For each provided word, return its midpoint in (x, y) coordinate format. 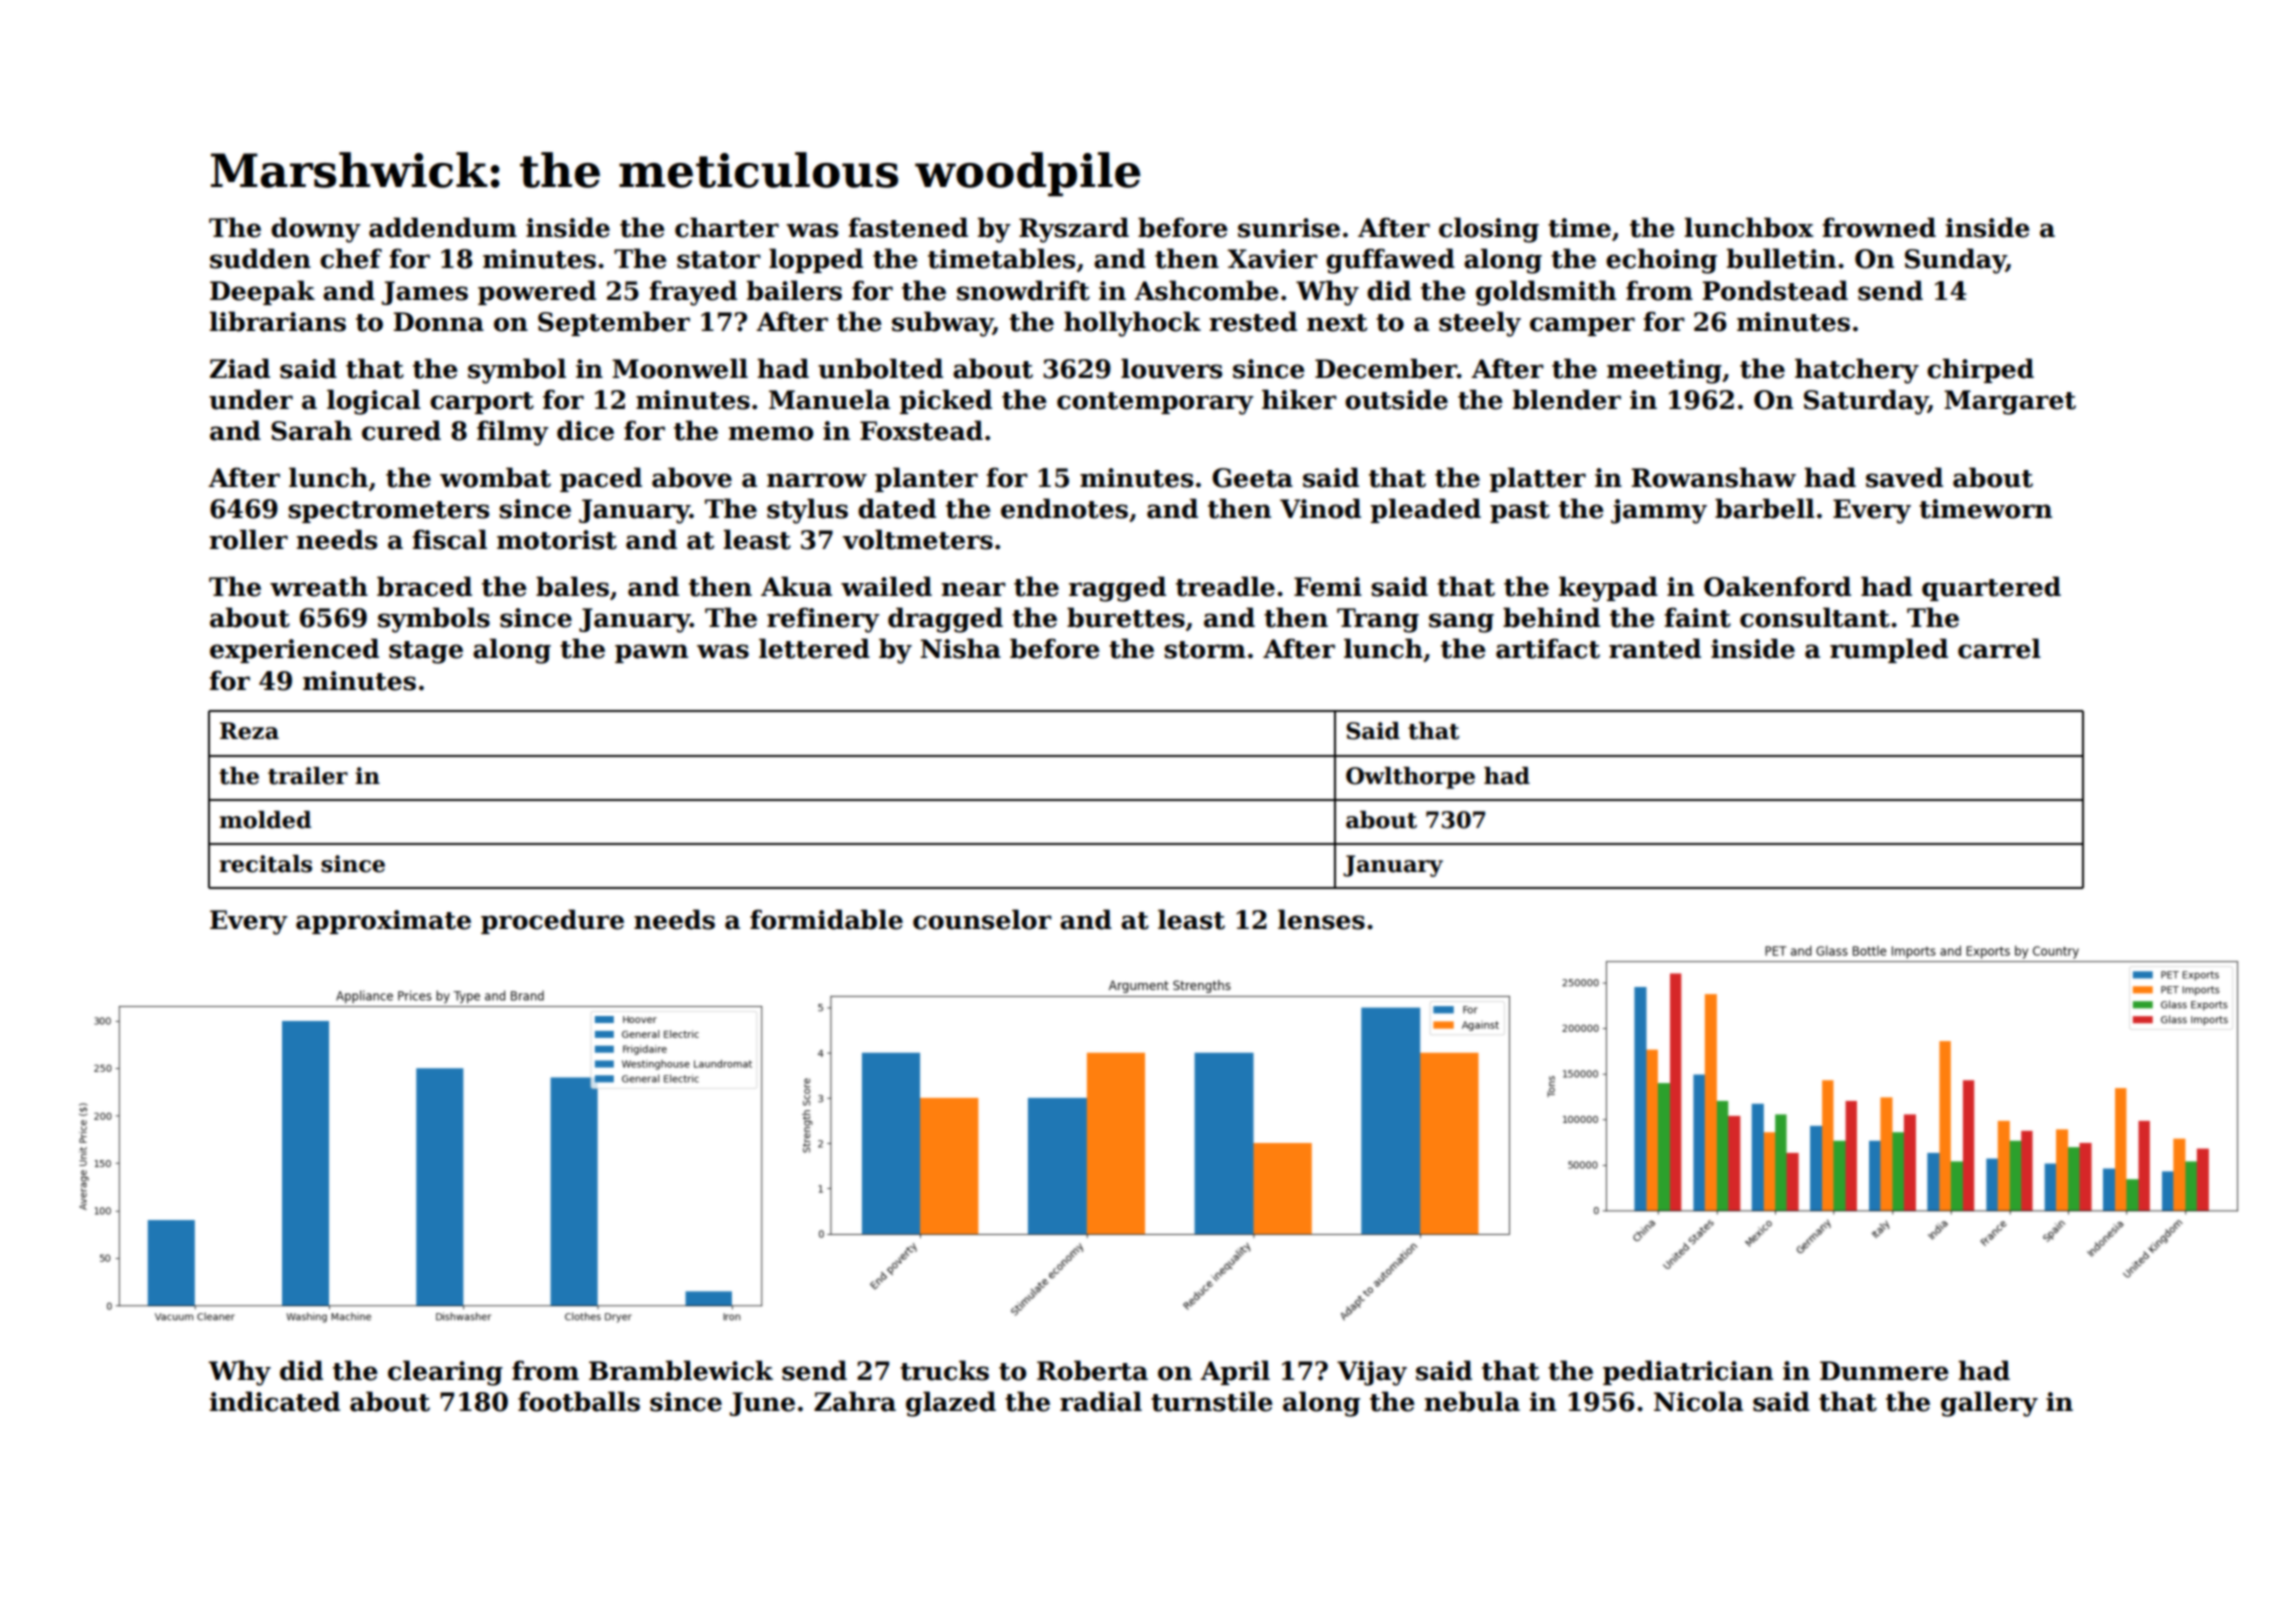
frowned (1879, 227)
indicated (275, 1401)
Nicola (1698, 1401)
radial (1101, 1401)
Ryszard (1074, 230)
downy (316, 230)
